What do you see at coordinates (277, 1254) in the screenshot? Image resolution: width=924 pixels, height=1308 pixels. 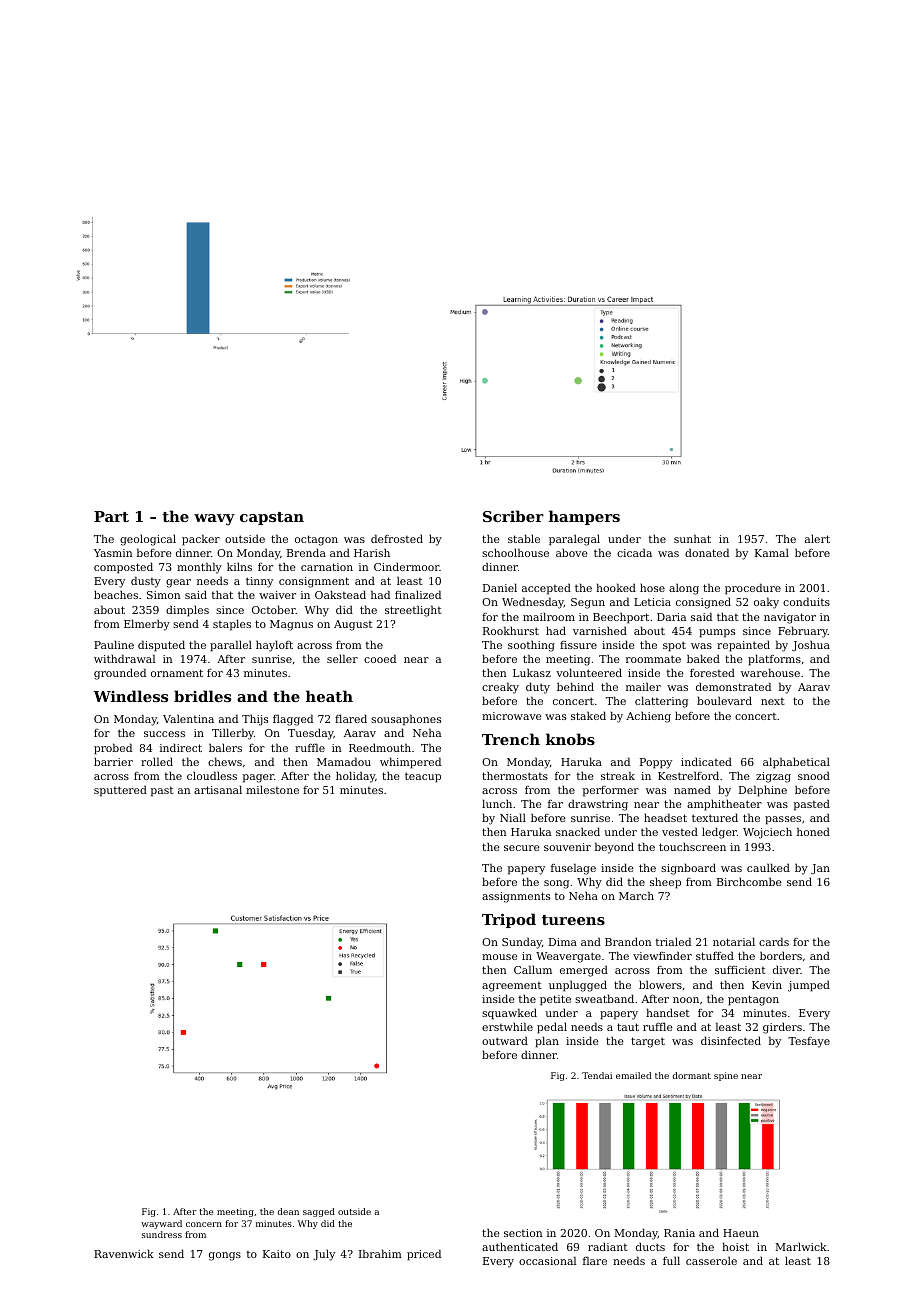 I see `Kaito` at bounding box center [277, 1254].
